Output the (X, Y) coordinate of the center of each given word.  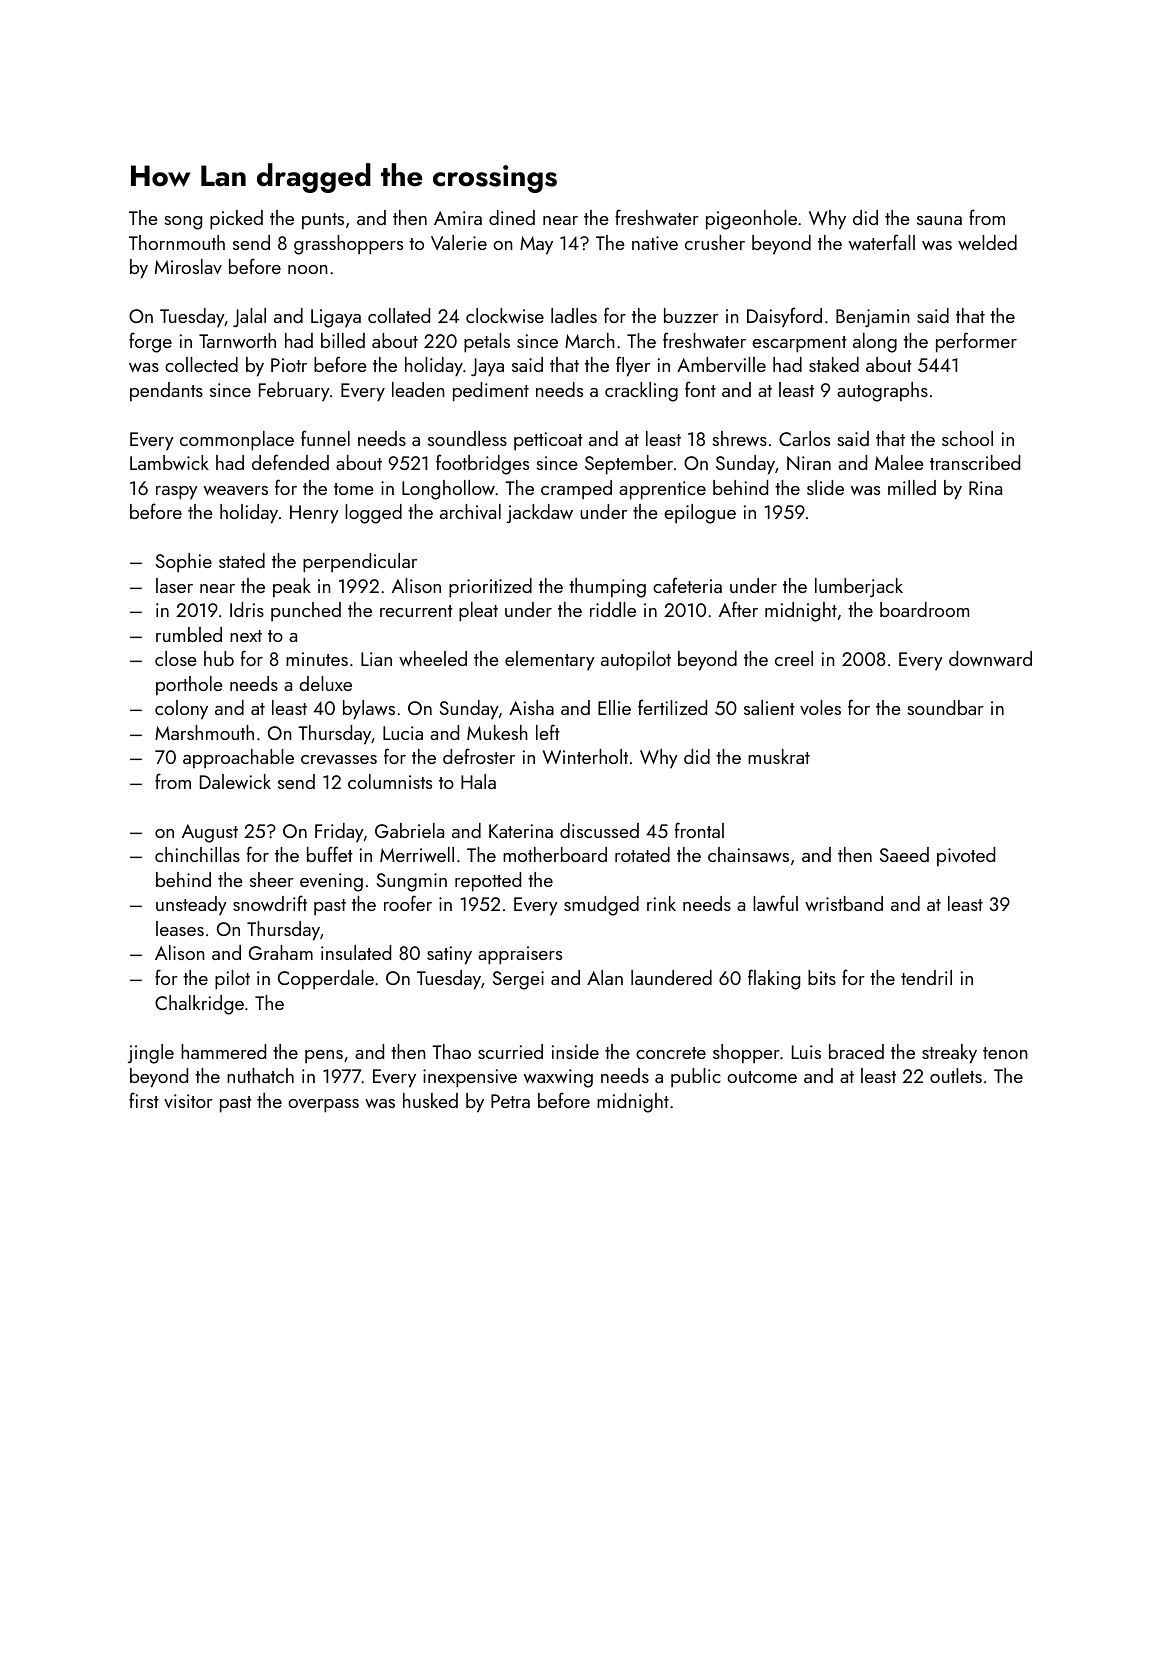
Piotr (289, 365)
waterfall (882, 242)
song (183, 223)
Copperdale (326, 980)
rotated (642, 854)
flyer (633, 366)
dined (512, 217)
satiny (449, 955)
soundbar (945, 707)
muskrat (779, 756)
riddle (613, 609)
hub (219, 658)
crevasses (339, 759)
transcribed (975, 462)
